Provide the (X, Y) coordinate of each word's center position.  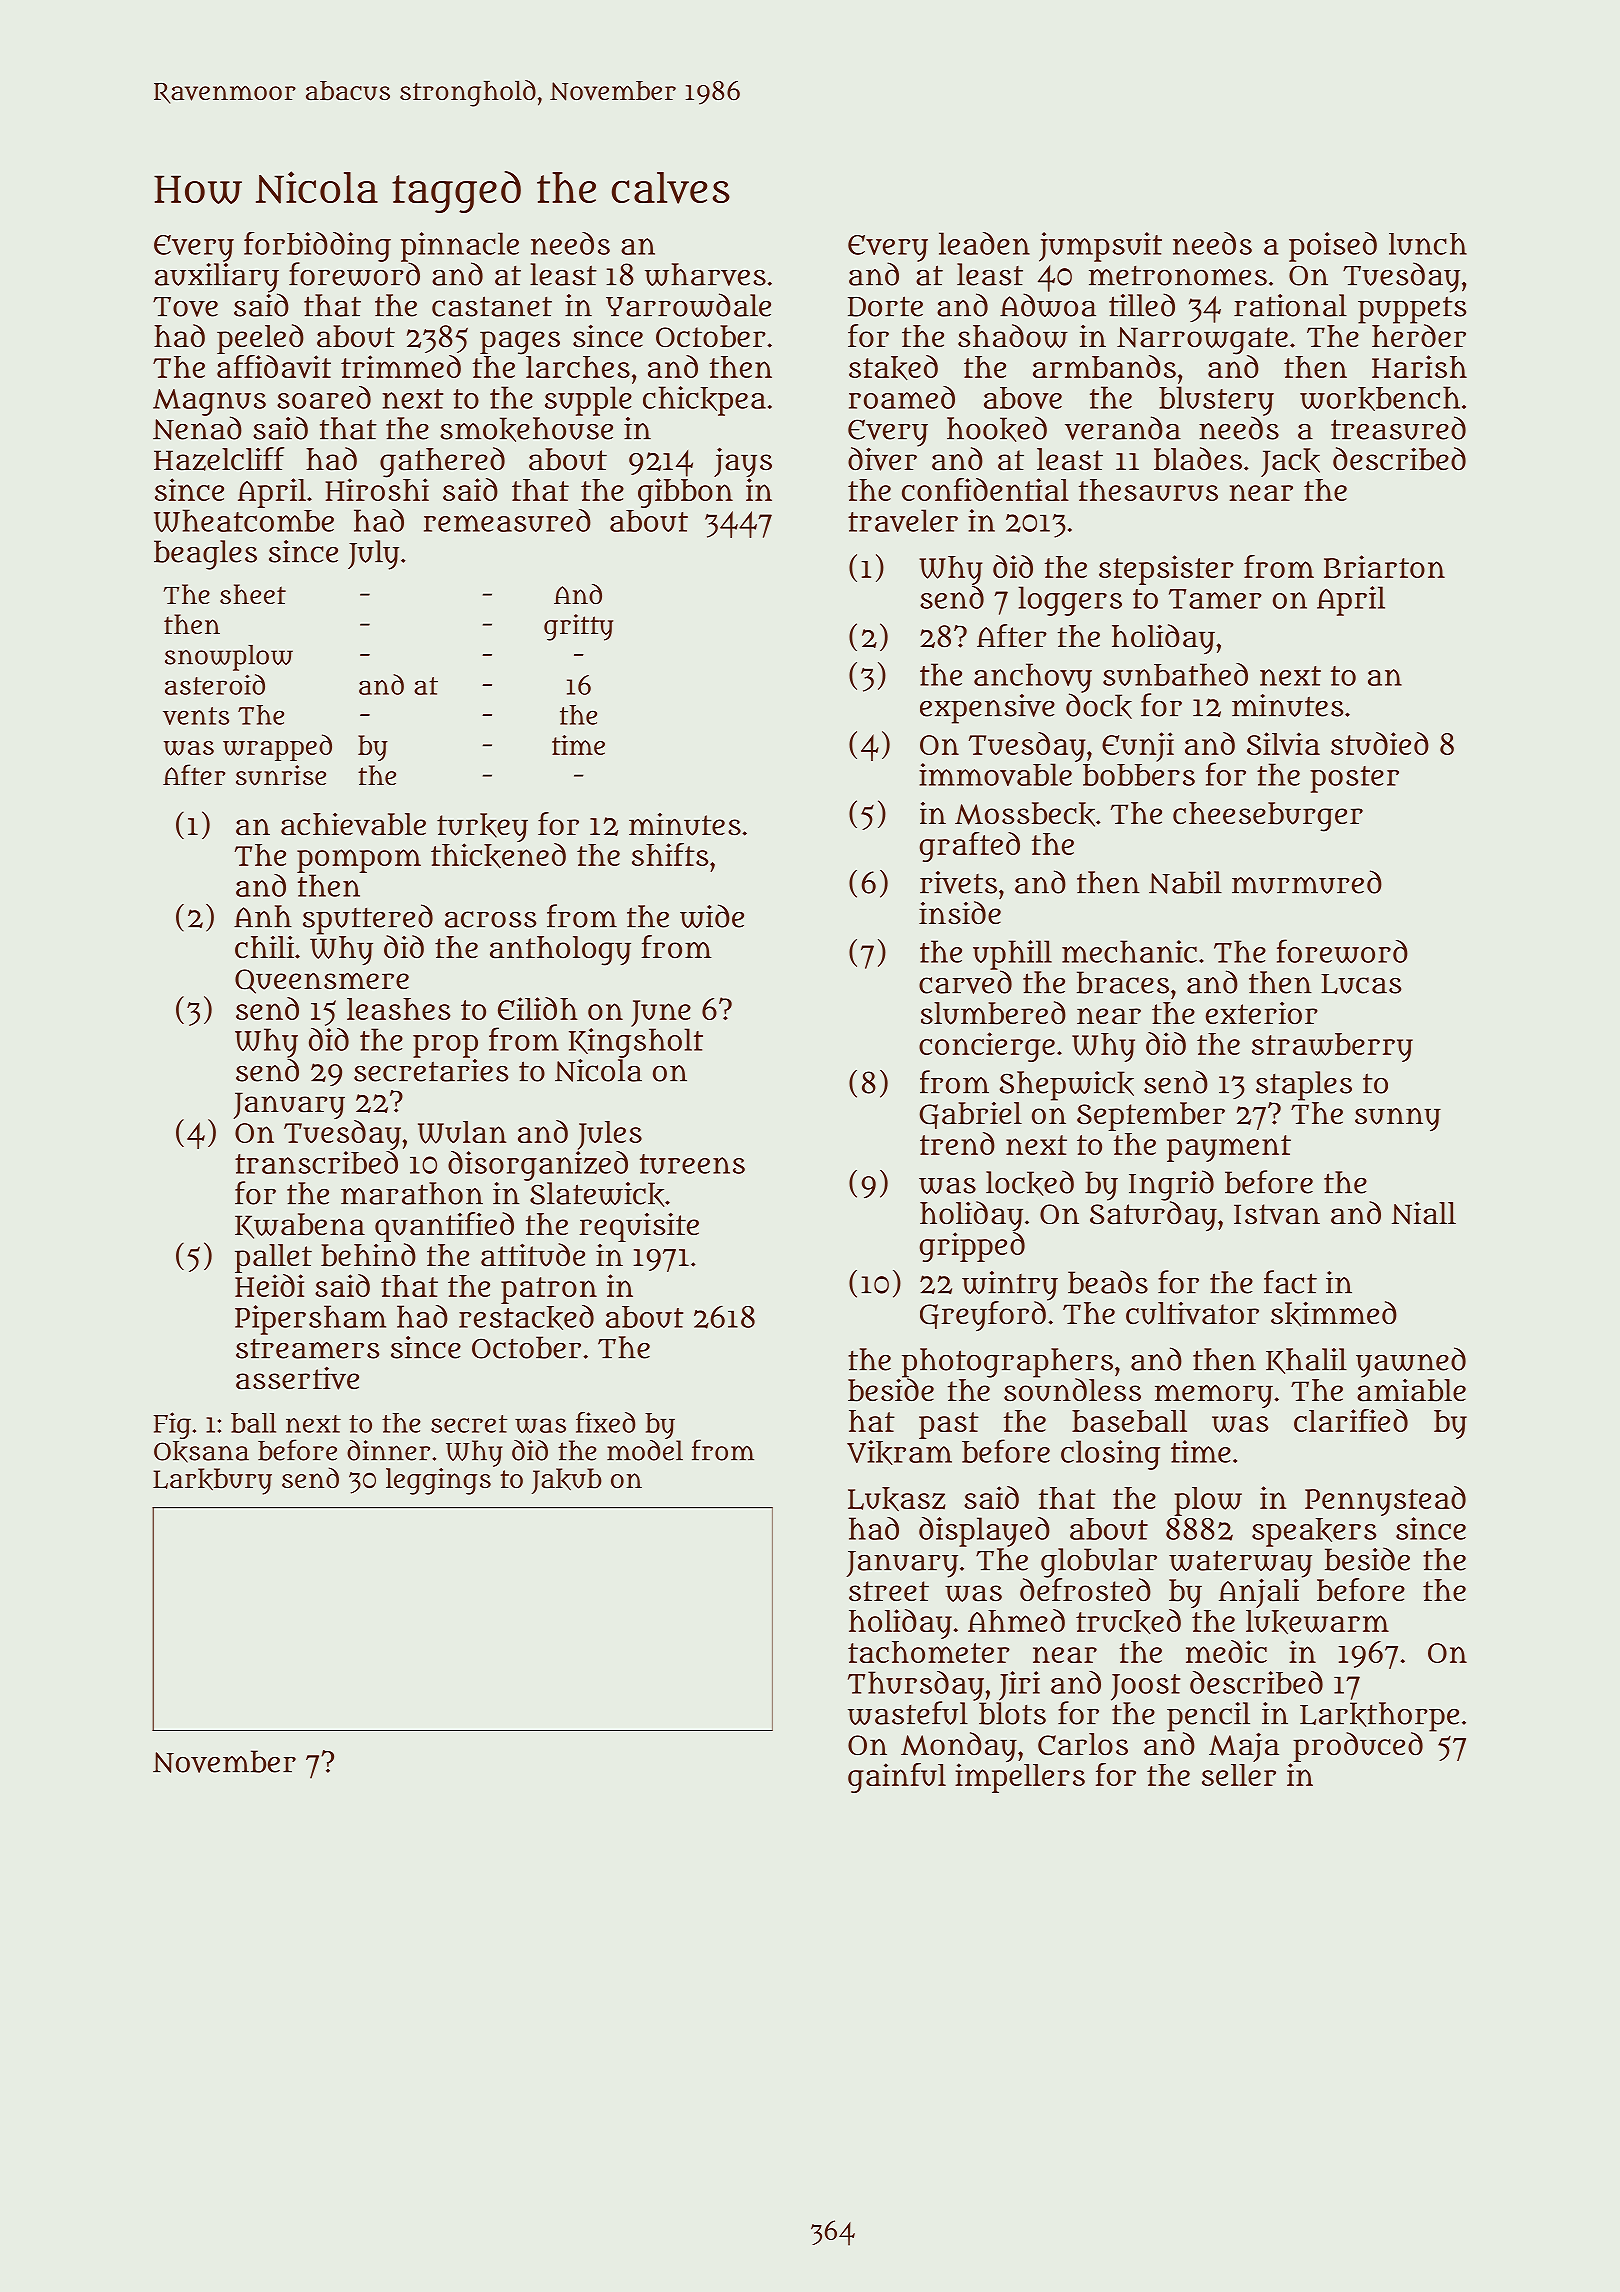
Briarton (1384, 566)
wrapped (277, 747)
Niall (1424, 1213)
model (645, 1450)
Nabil (1185, 882)
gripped (972, 1247)
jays (743, 462)
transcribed (316, 1162)
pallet (273, 1258)
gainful (897, 1778)
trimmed (401, 366)
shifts (670, 854)
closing (1110, 1455)
